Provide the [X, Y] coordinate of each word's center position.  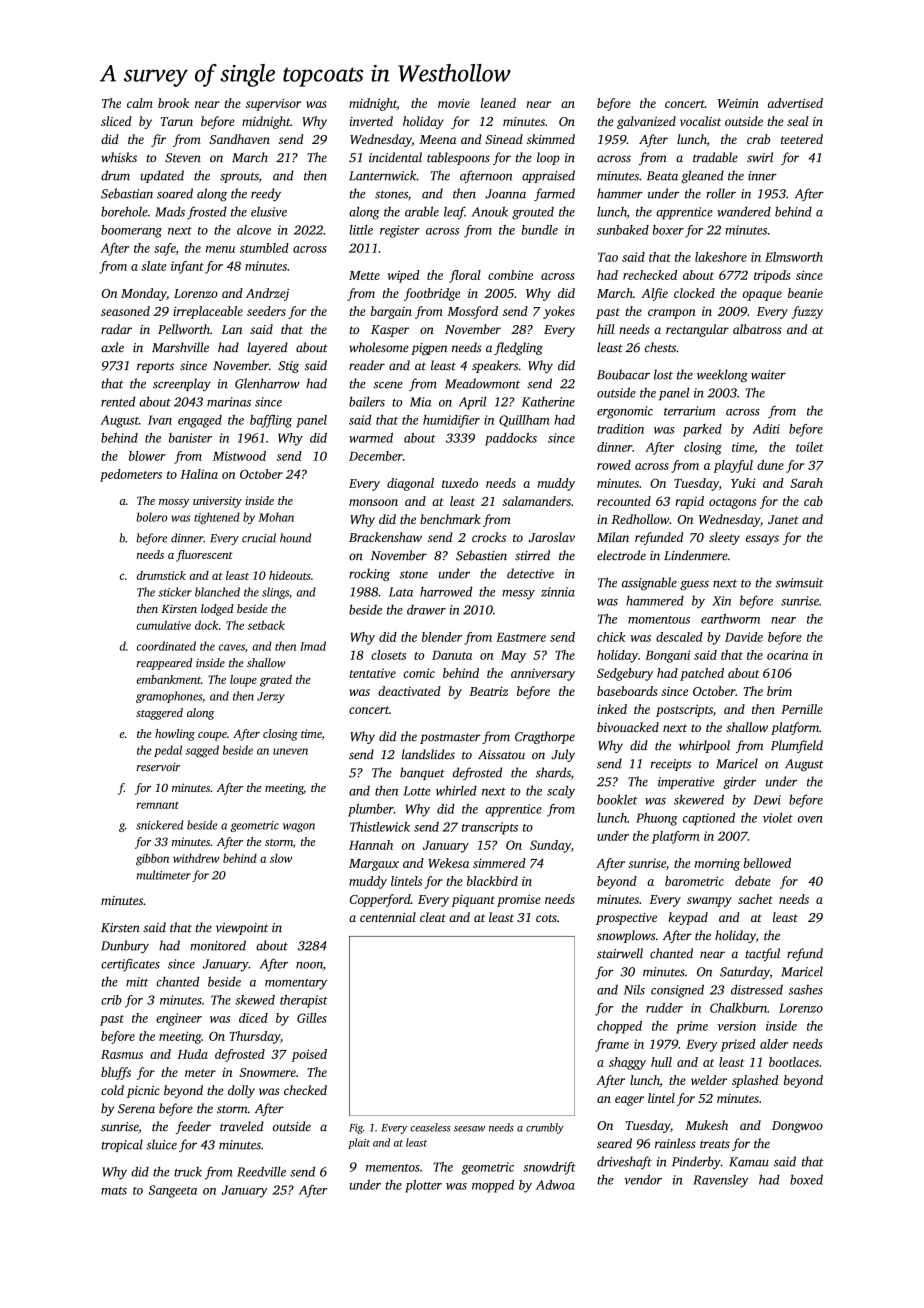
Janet [783, 519]
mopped [493, 1186]
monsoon [373, 502]
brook [173, 103]
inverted [371, 121]
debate [753, 881]
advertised [795, 103]
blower [147, 456]
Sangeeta [172, 1191]
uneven [290, 751]
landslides [428, 754]
